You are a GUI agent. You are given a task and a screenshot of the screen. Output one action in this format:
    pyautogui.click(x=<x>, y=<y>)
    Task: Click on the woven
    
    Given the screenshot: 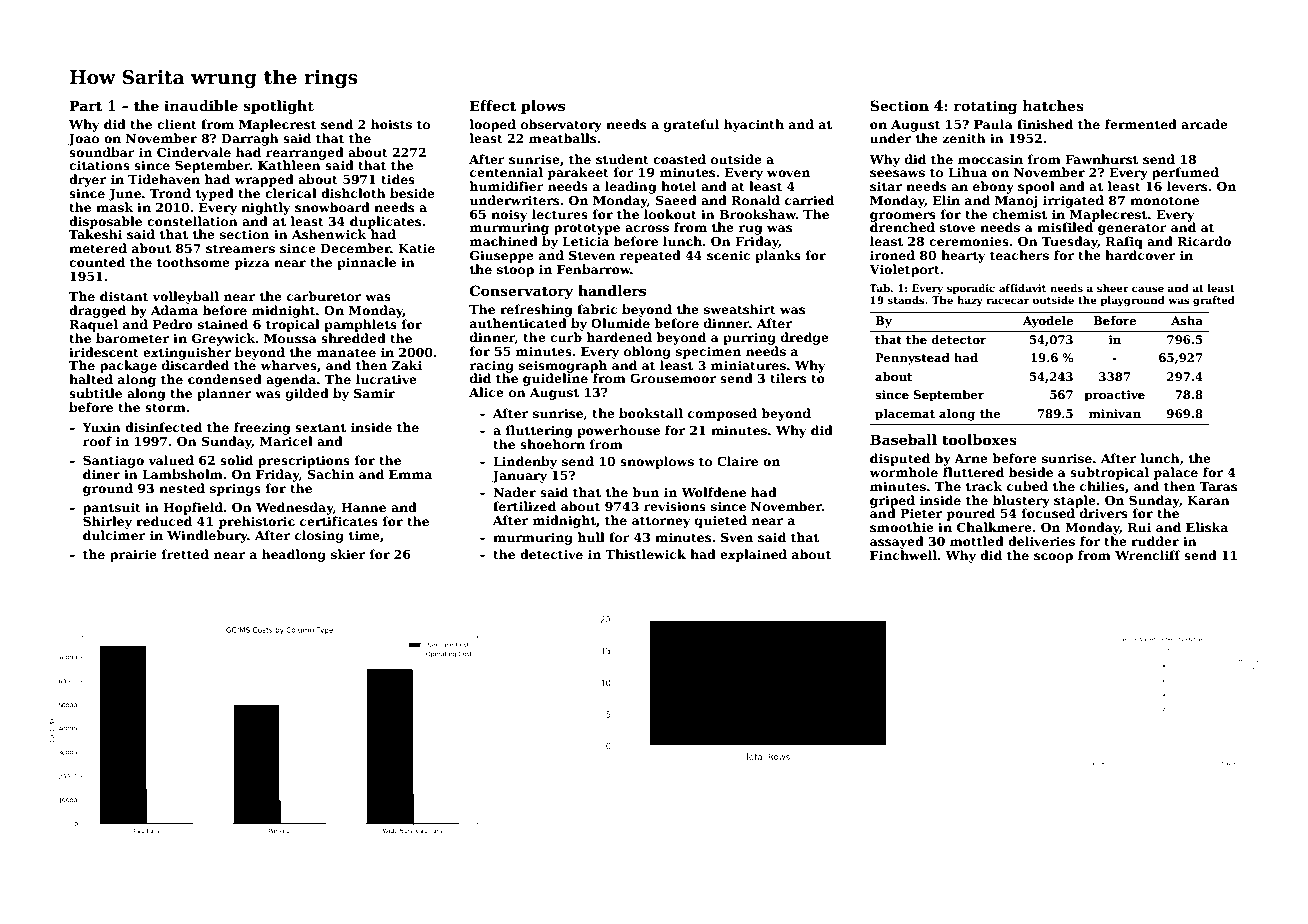 What is the action you would take?
    pyautogui.click(x=788, y=173)
